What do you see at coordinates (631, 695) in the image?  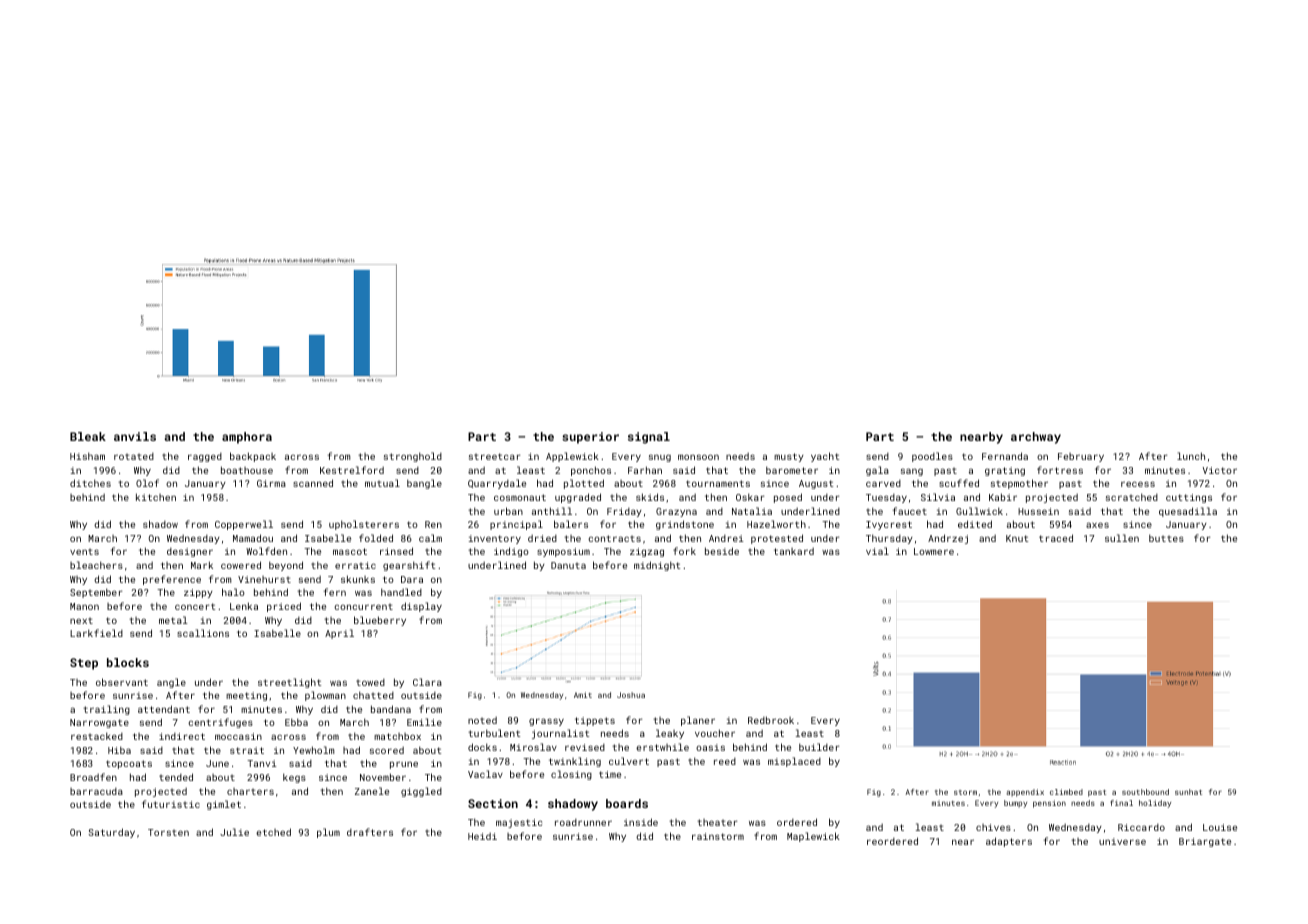 I see `Joshua` at bounding box center [631, 695].
